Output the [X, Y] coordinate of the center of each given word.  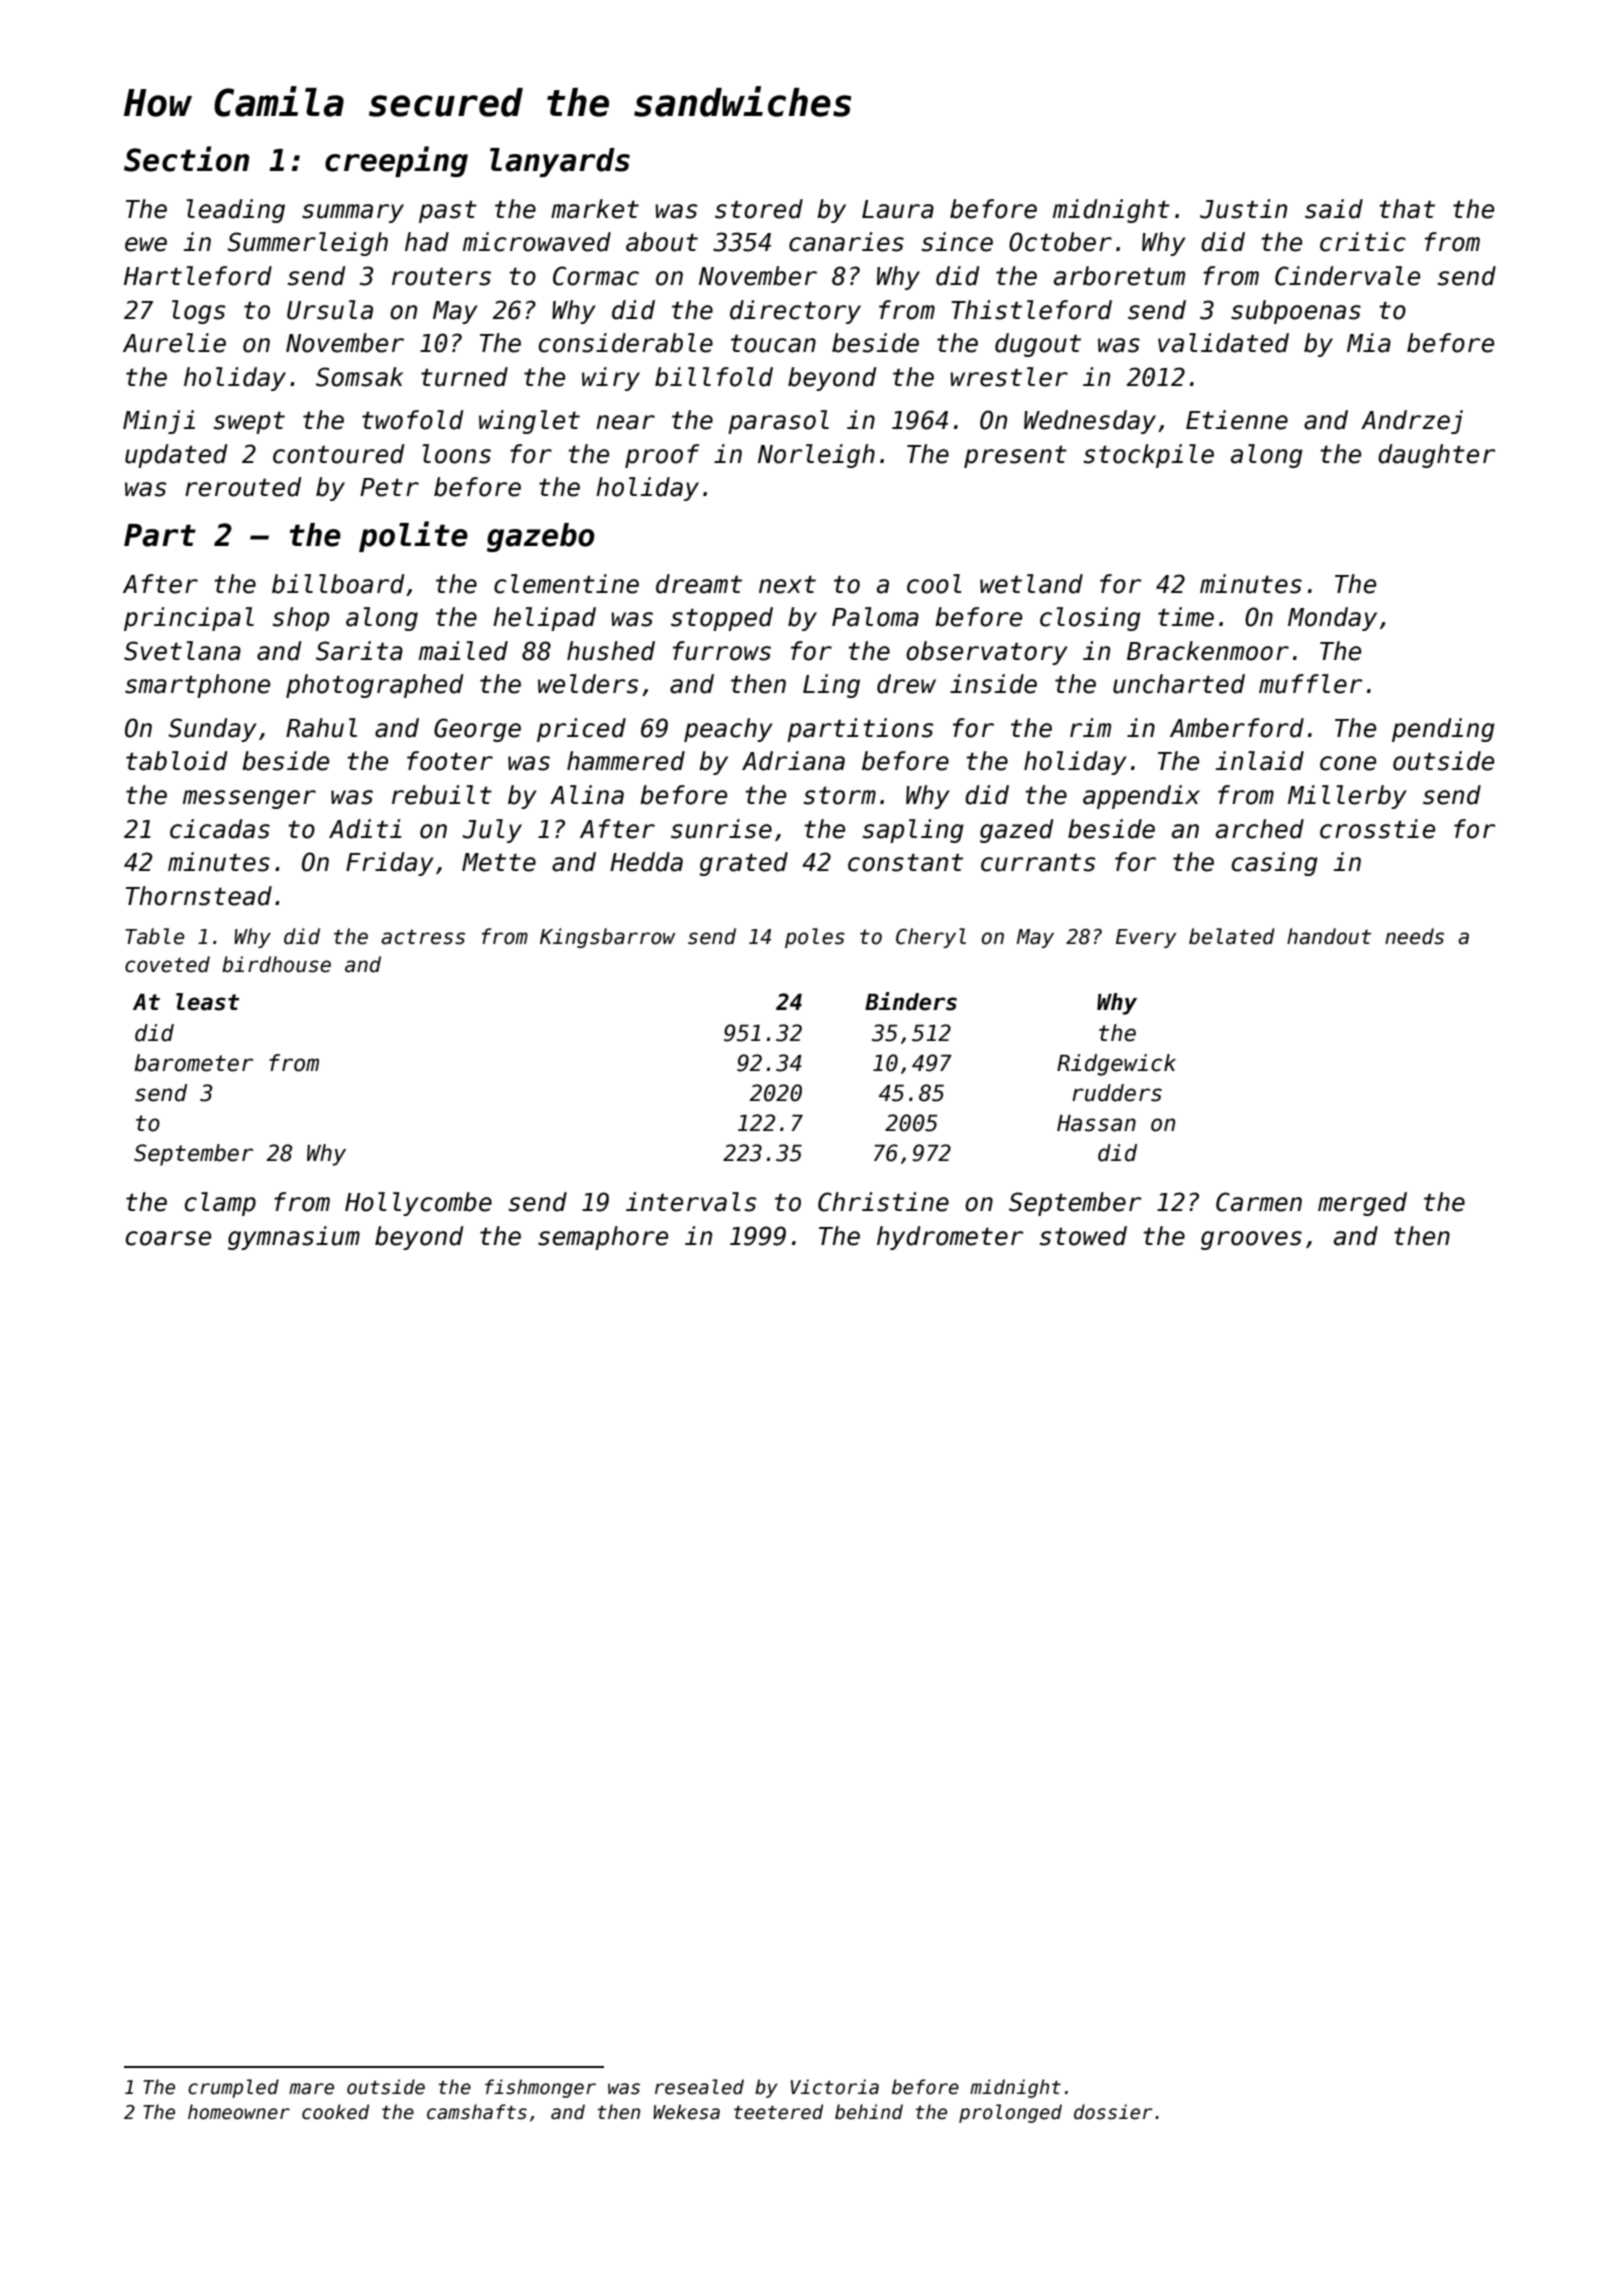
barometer [193, 1063]
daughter [1436, 456]
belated [1232, 936]
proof [662, 456]
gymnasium [294, 1238]
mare [311, 2089]
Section [186, 159]
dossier [1113, 2112]
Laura [898, 209]
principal [189, 619]
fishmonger [540, 2088]
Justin [1243, 209]
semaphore [603, 1238]
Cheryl [931, 938]
